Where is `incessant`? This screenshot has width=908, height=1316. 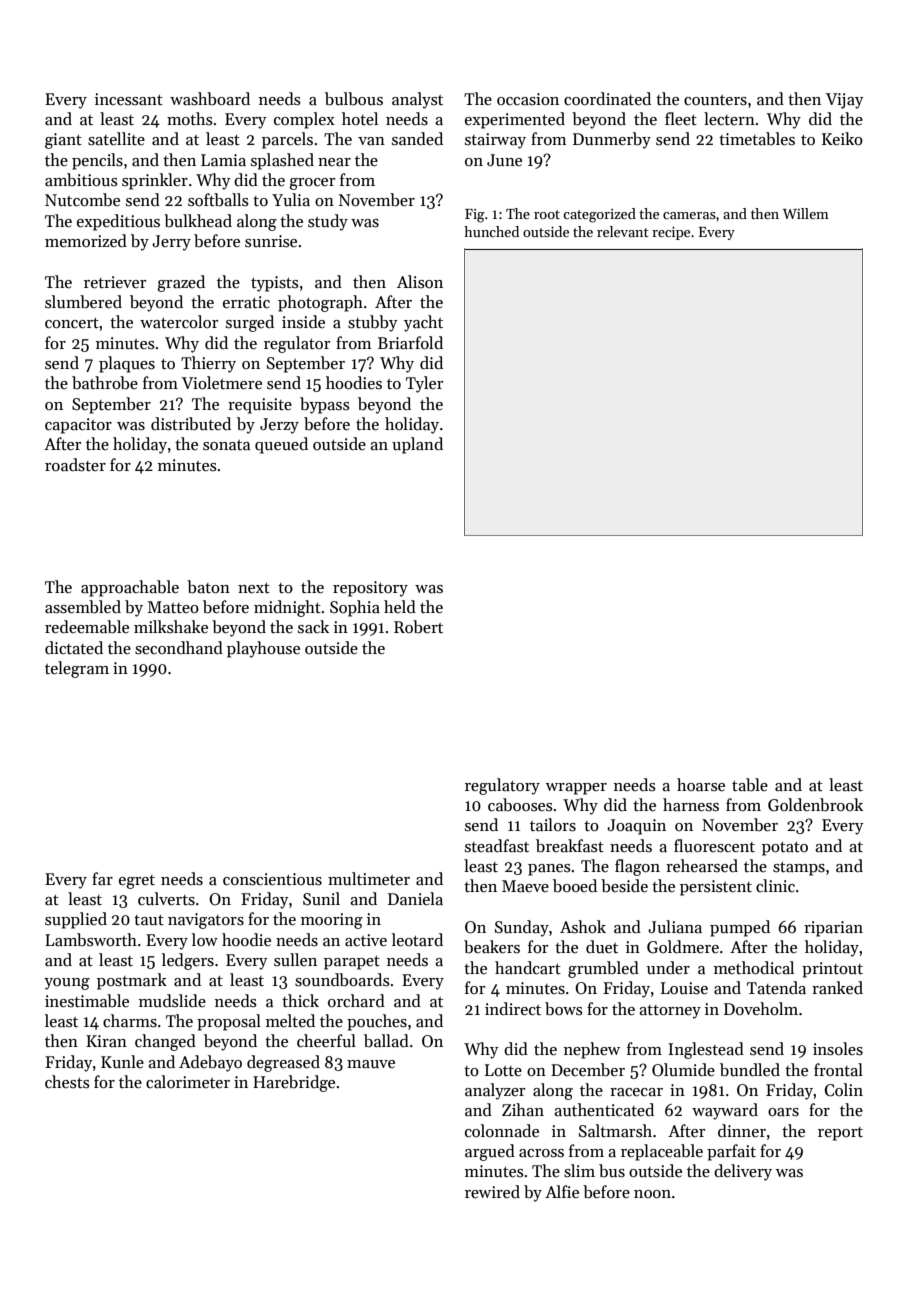 incessant is located at coordinates (129, 99).
